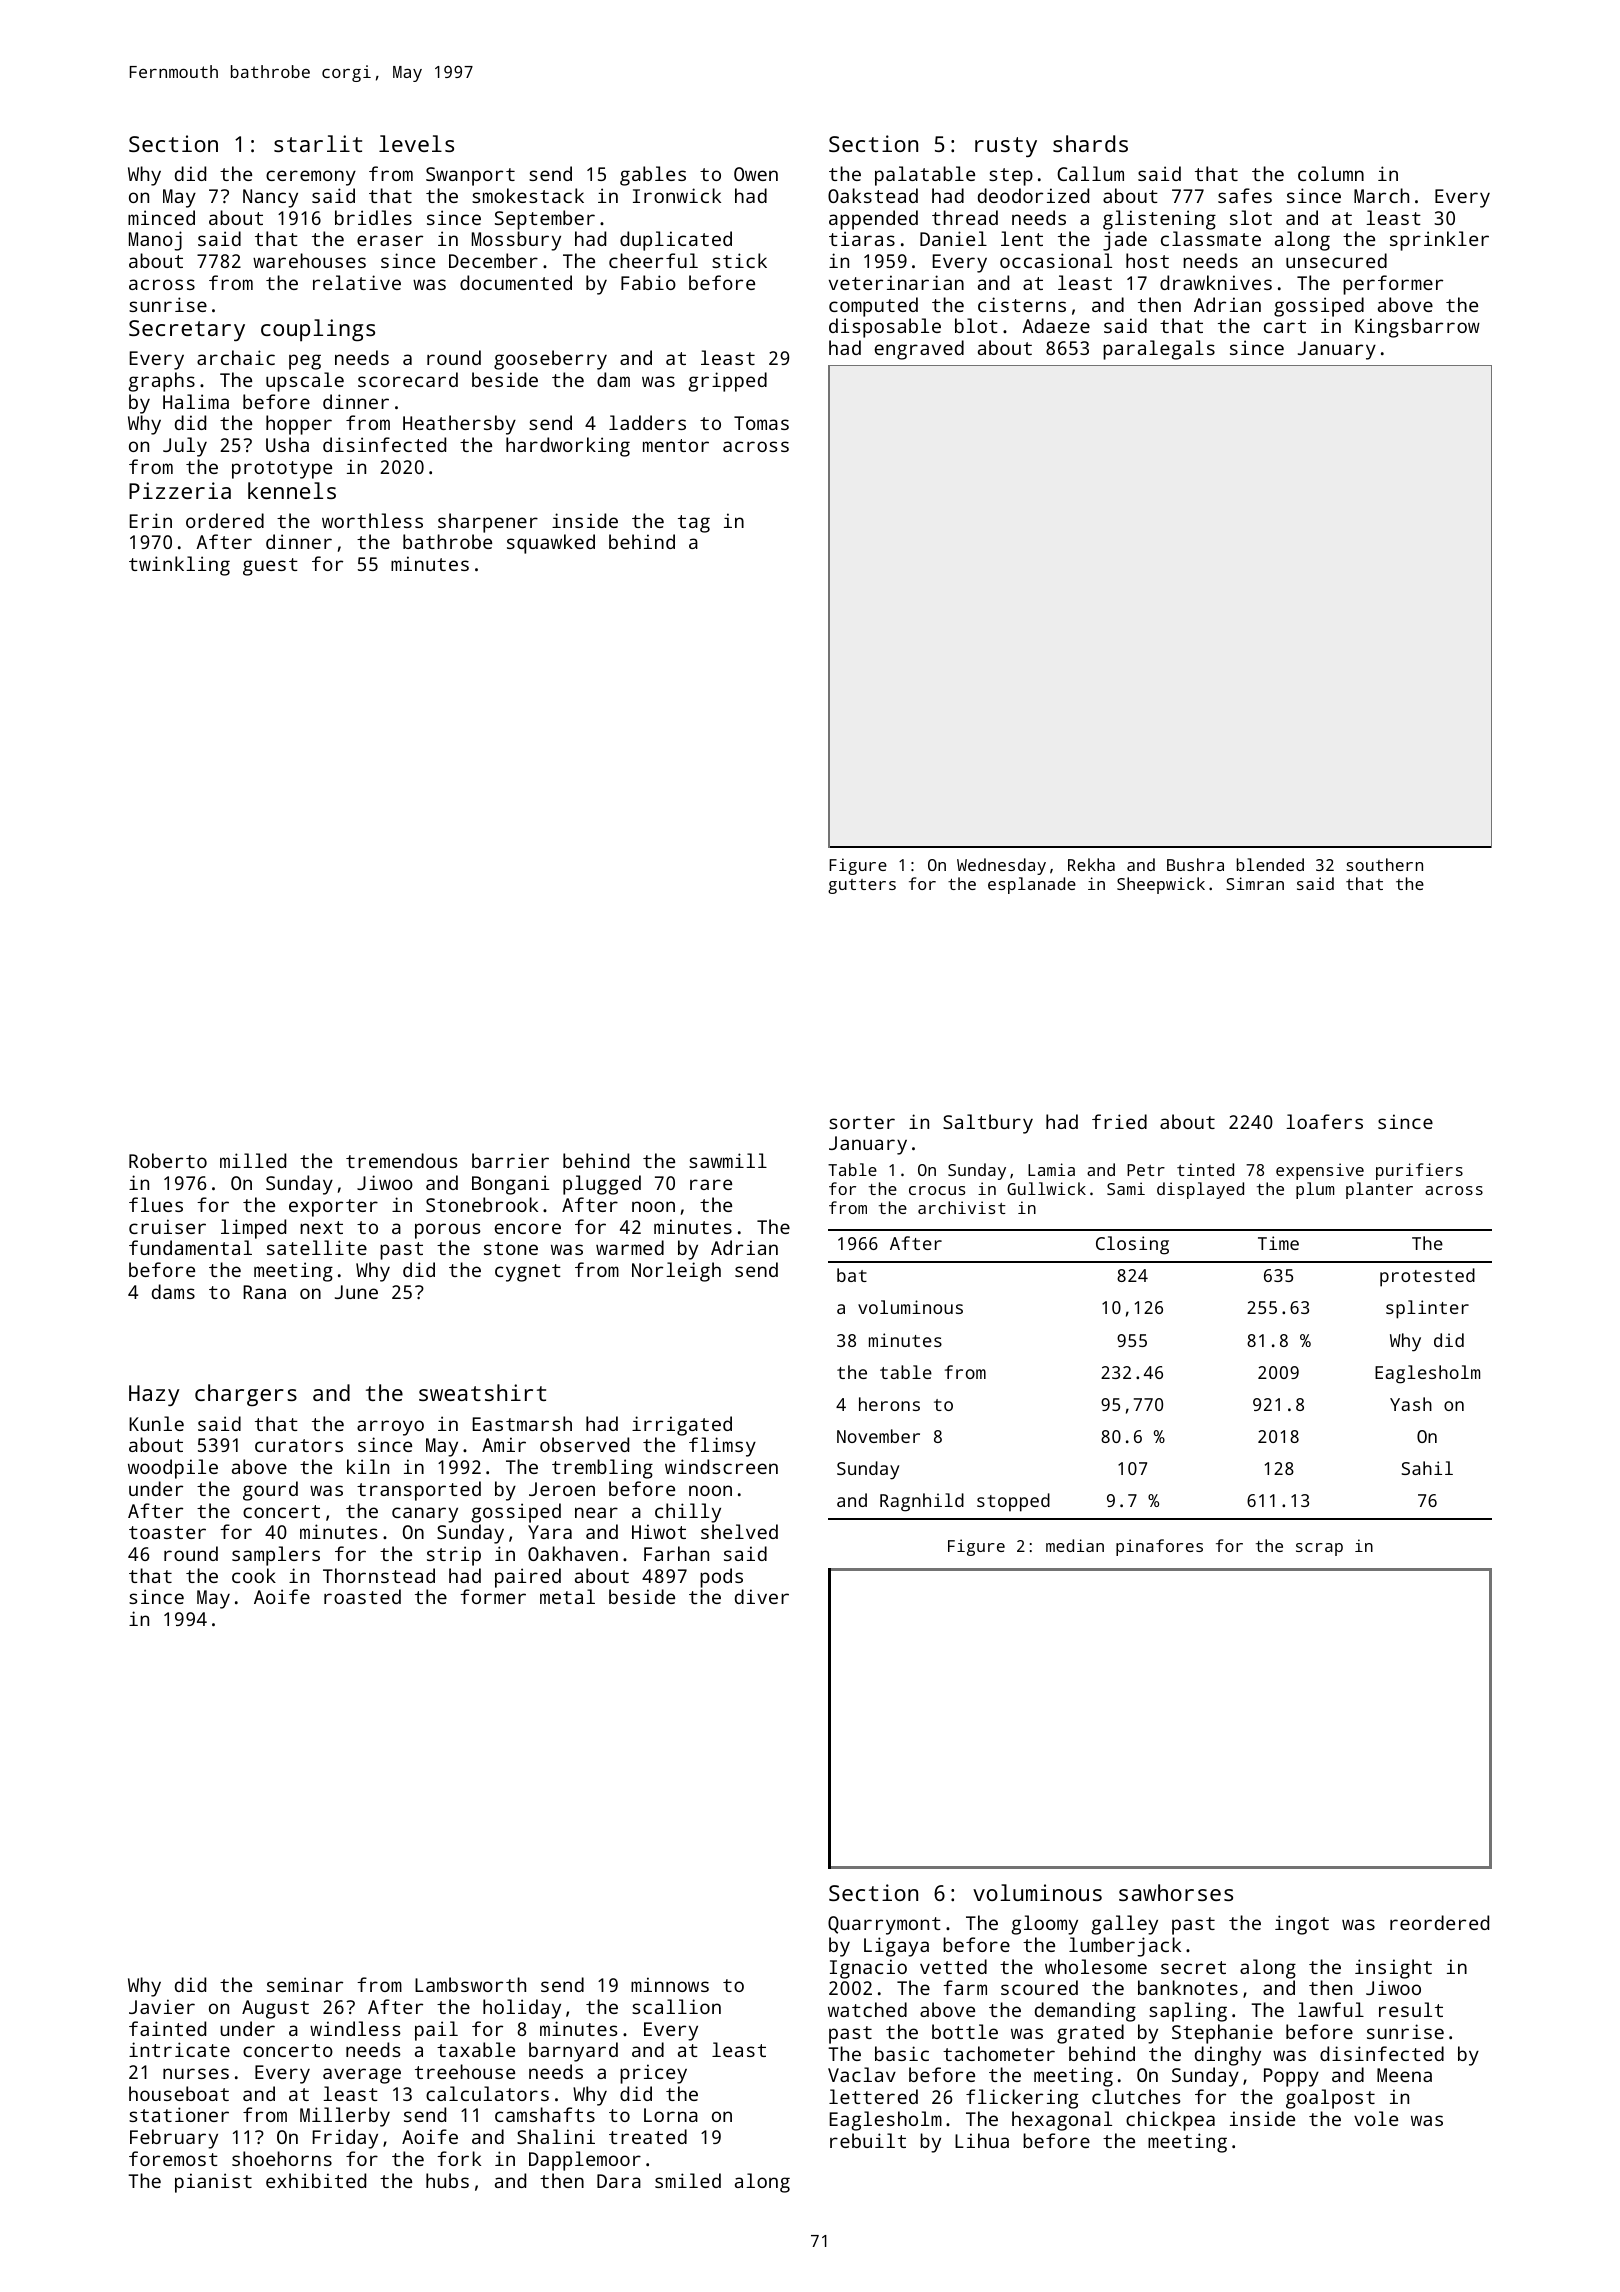 This screenshot has height=2292, width=1620. Describe the element at coordinates (476, 2049) in the screenshot. I see `taxable` at that location.
